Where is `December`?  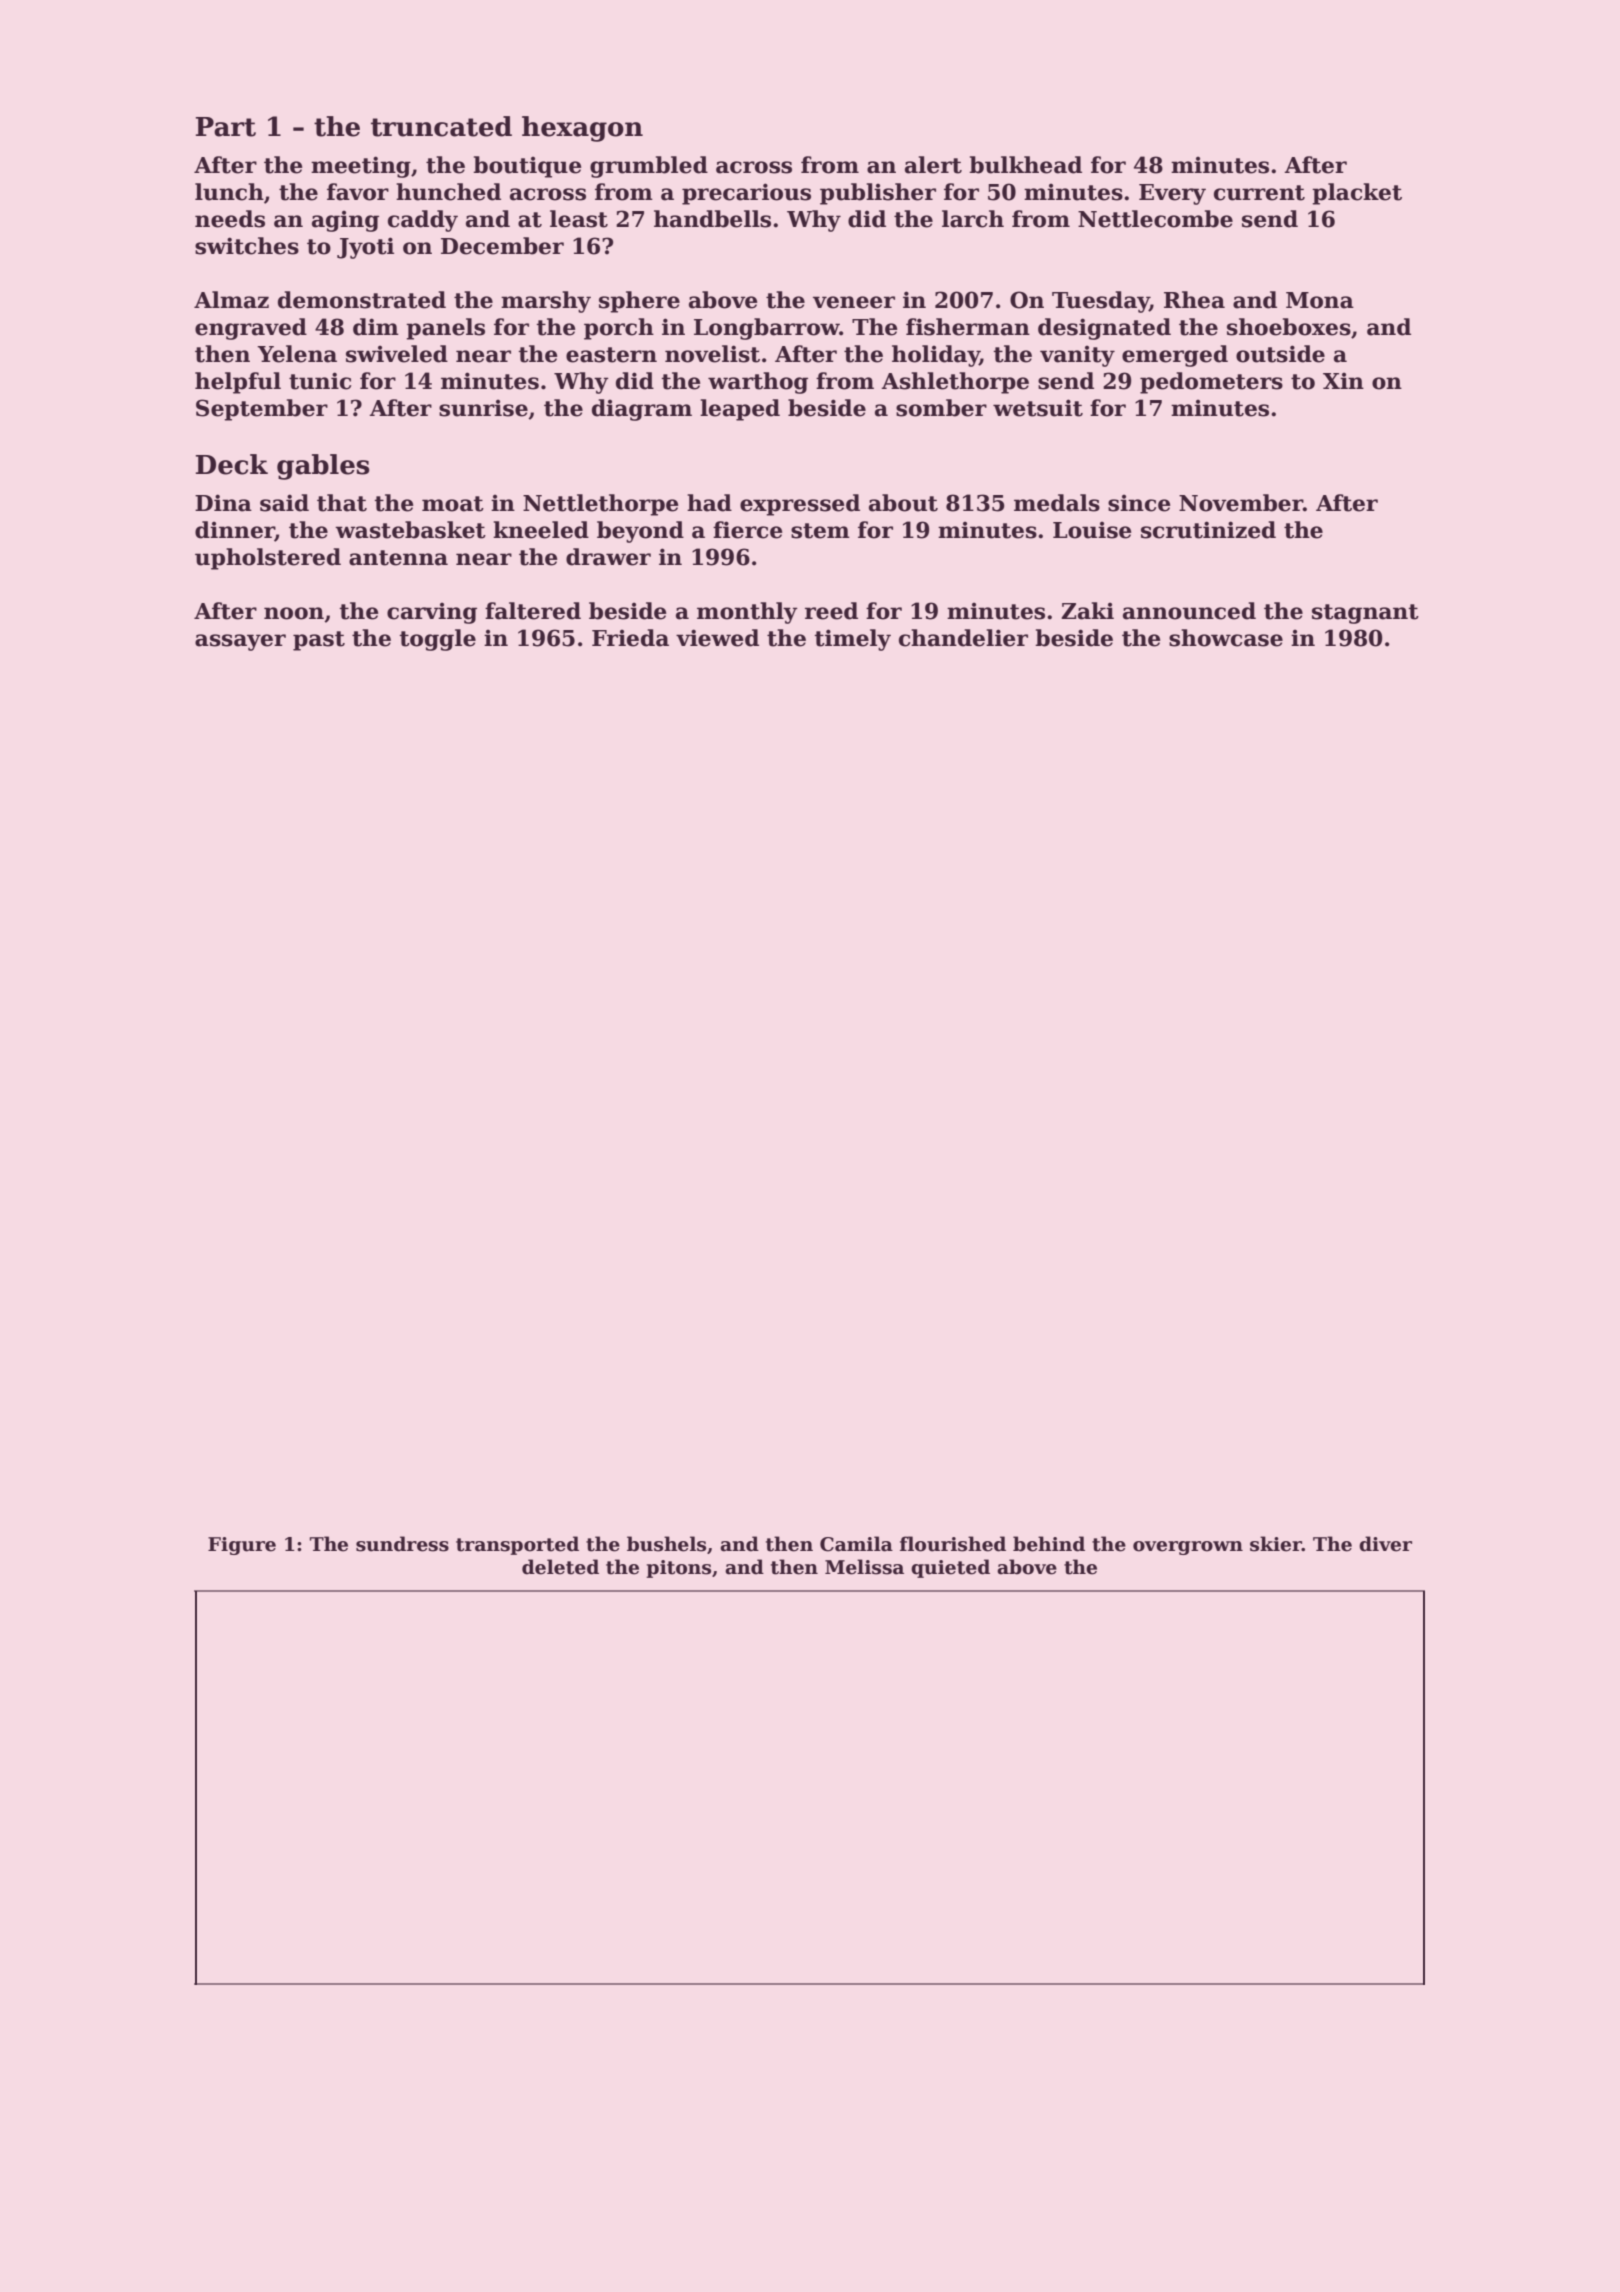 December is located at coordinates (502, 246).
